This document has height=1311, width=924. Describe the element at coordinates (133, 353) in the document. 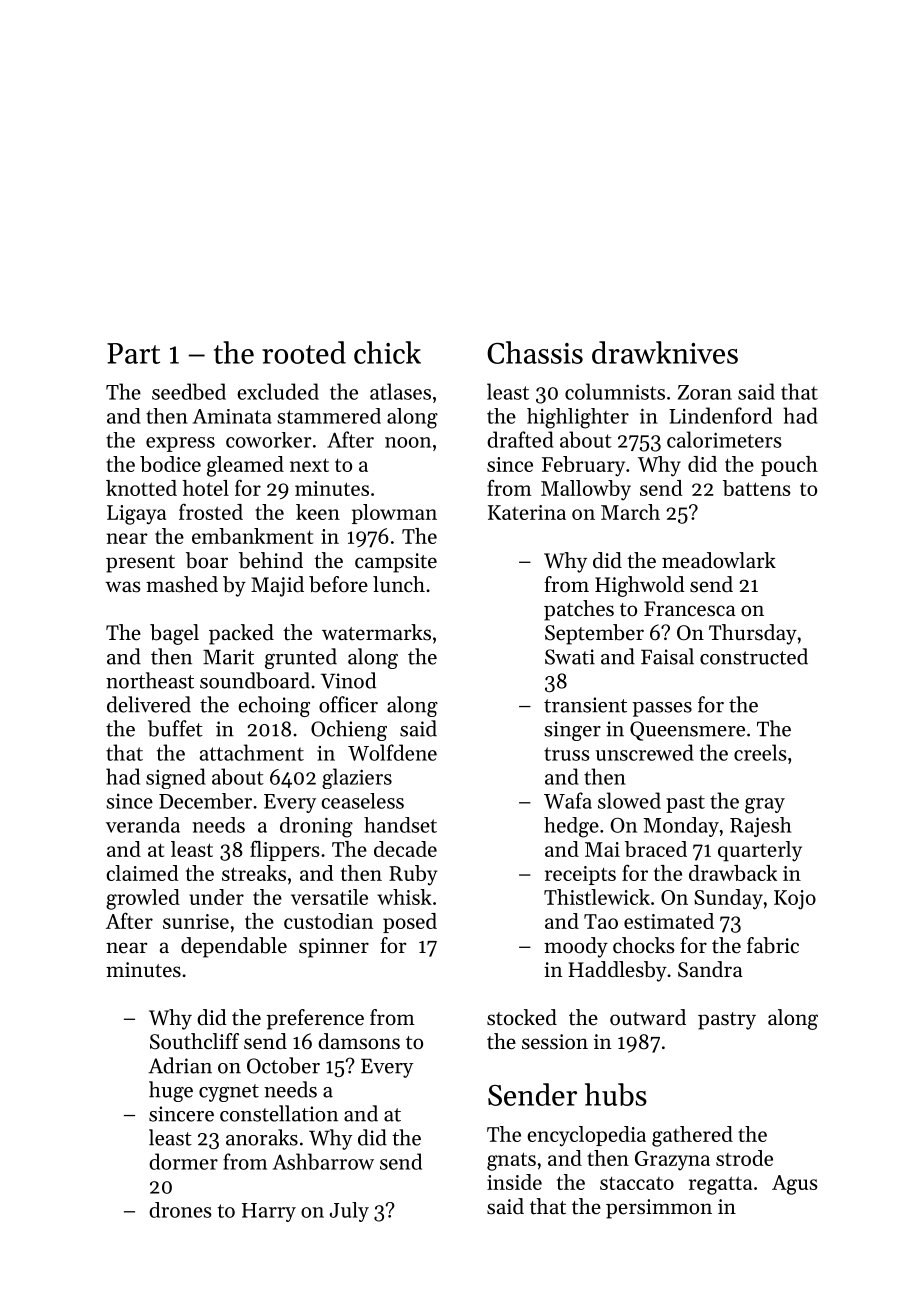

I see `Part` at that location.
